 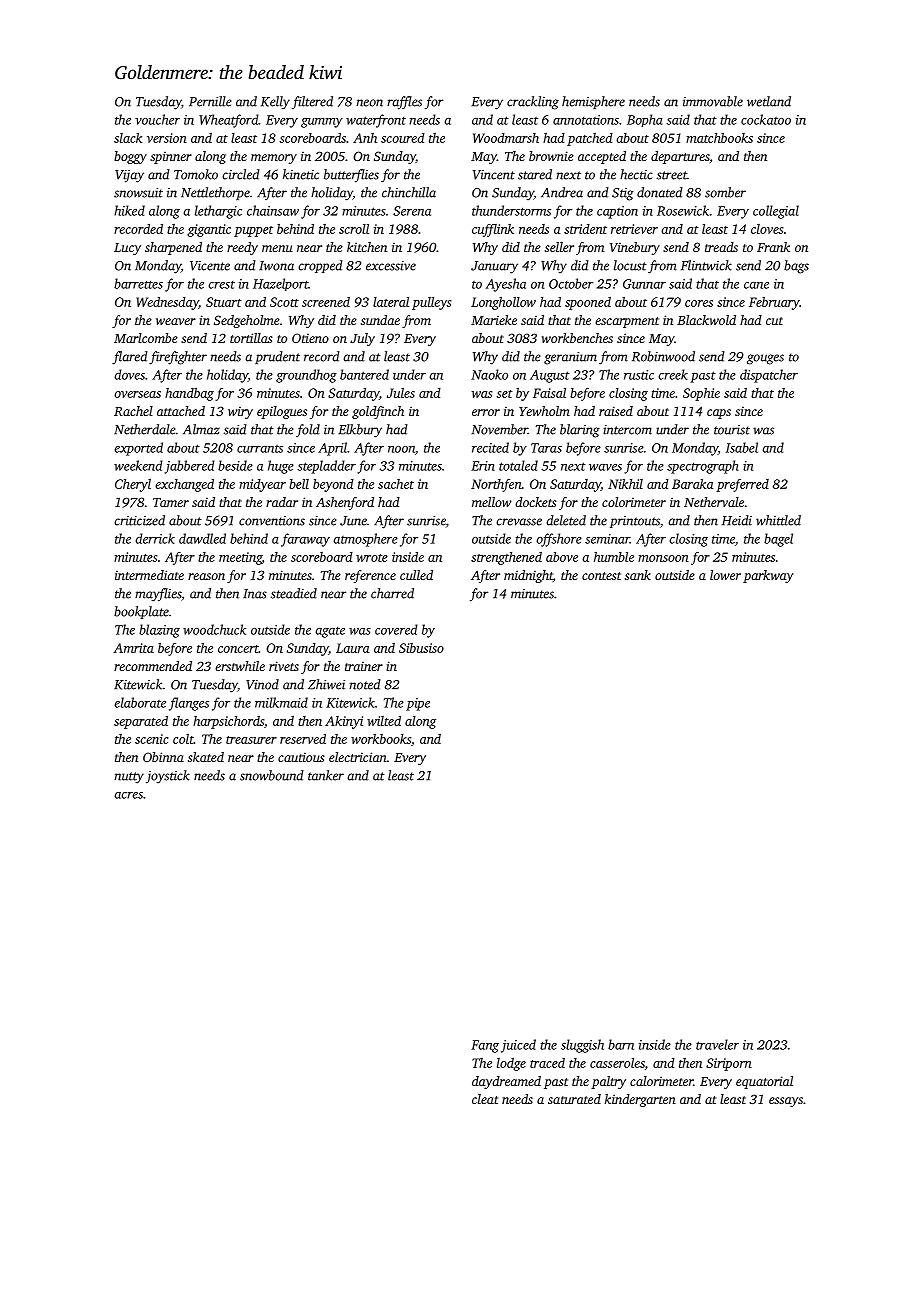 I want to click on snowbound, so click(x=272, y=775).
